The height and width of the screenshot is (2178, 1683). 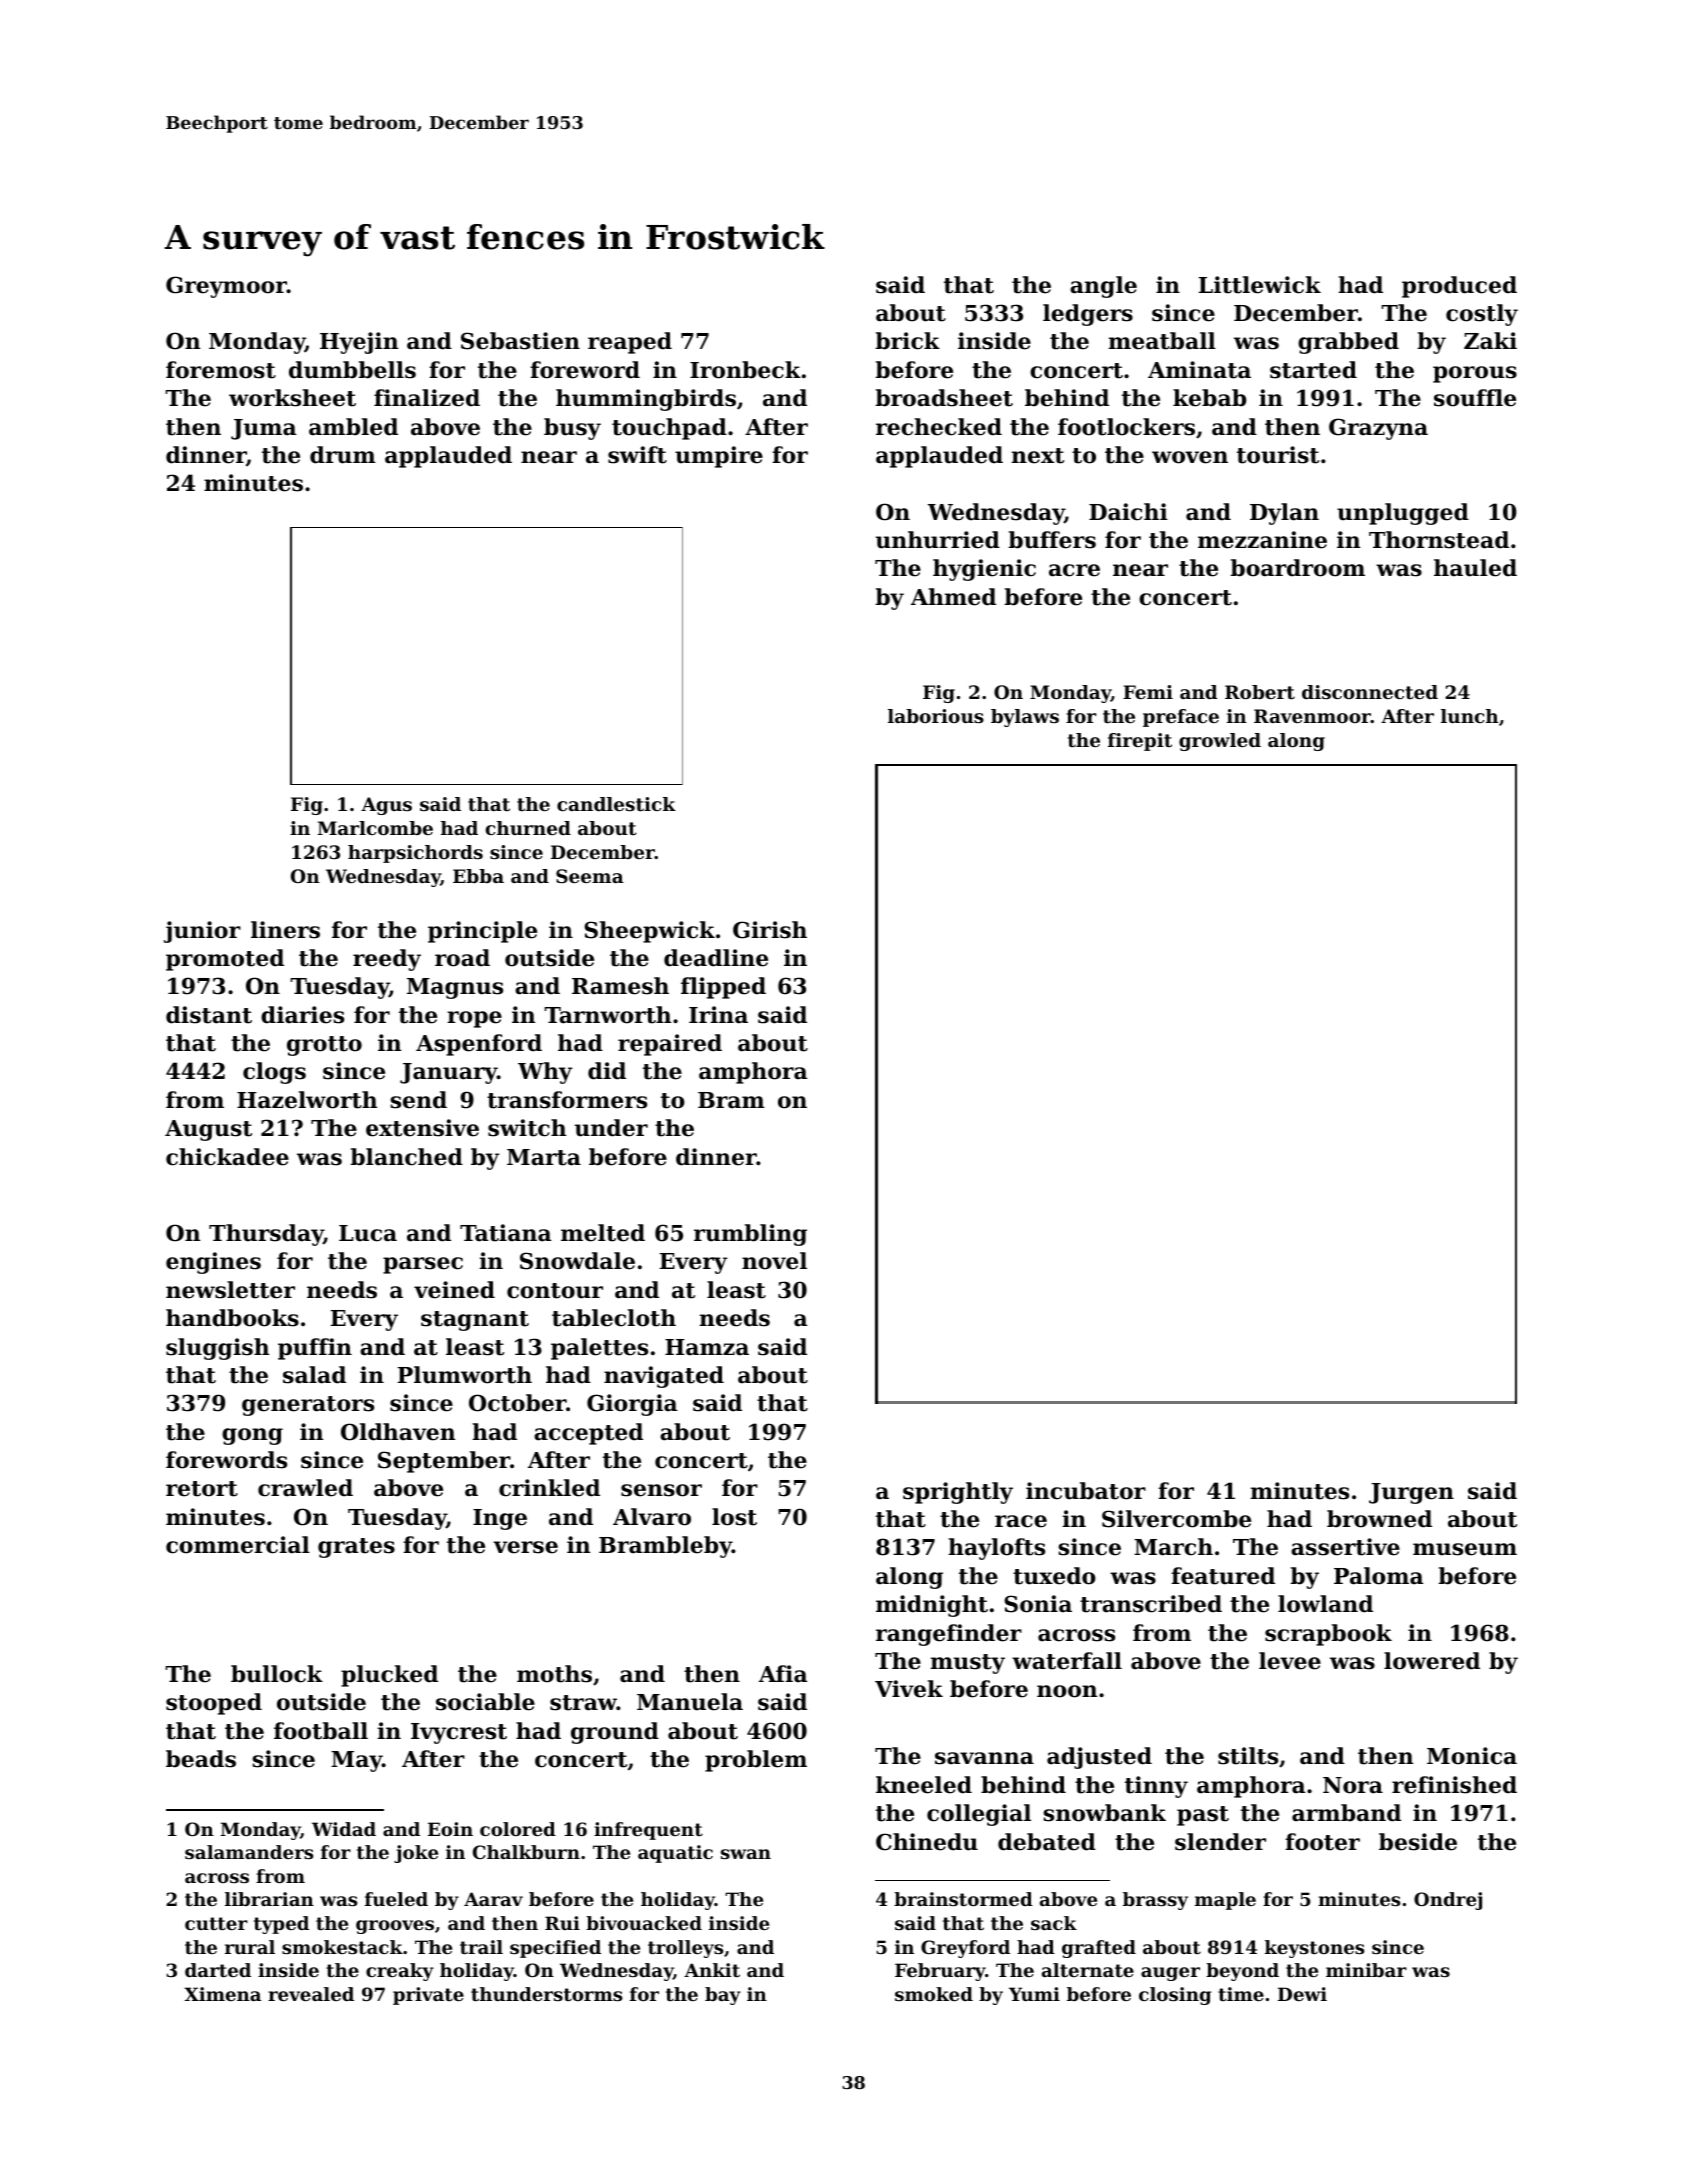 What do you see at coordinates (1220, 742) in the screenshot?
I see `growled` at bounding box center [1220, 742].
